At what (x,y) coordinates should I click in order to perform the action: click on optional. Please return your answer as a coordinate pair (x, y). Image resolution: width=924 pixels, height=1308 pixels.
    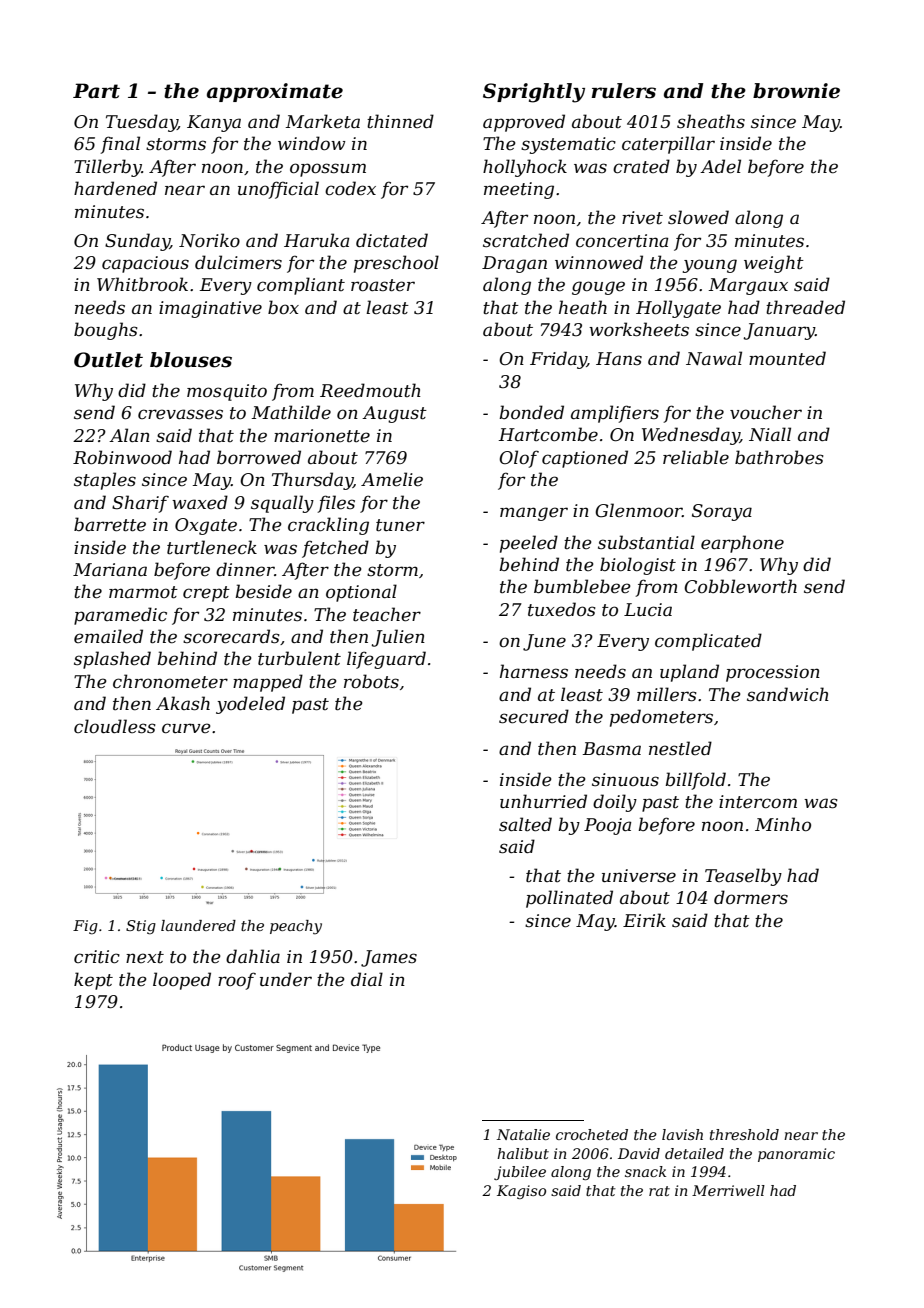
    Looking at the image, I should click on (361, 593).
